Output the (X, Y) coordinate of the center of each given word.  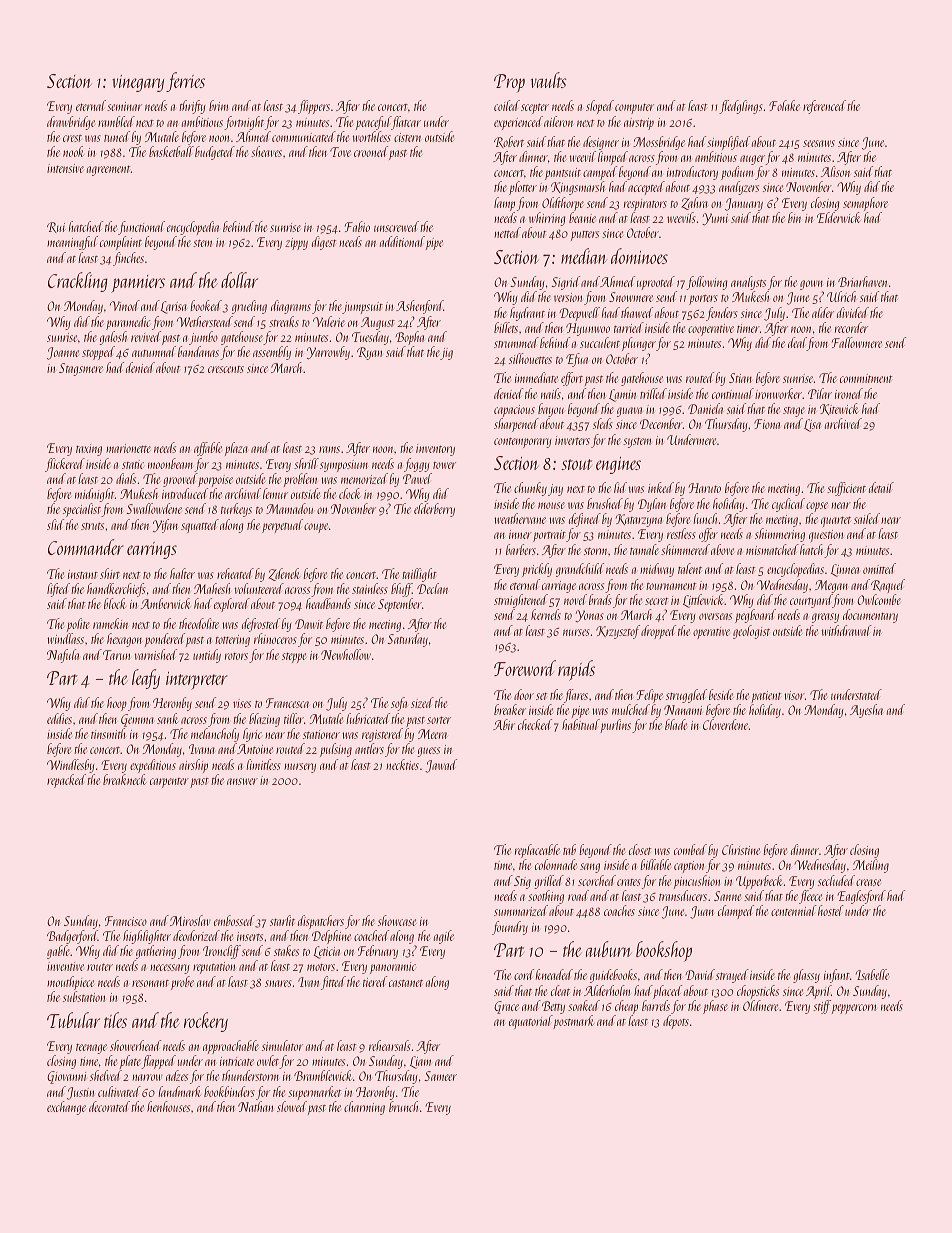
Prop (509, 83)
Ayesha (866, 711)
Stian (740, 378)
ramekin (110, 623)
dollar (239, 280)
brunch (403, 1106)
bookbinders (229, 1091)
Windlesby (70, 766)
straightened (521, 601)
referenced (824, 107)
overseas (715, 616)
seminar (124, 106)
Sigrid (565, 283)
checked (535, 724)
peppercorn (854, 1009)
